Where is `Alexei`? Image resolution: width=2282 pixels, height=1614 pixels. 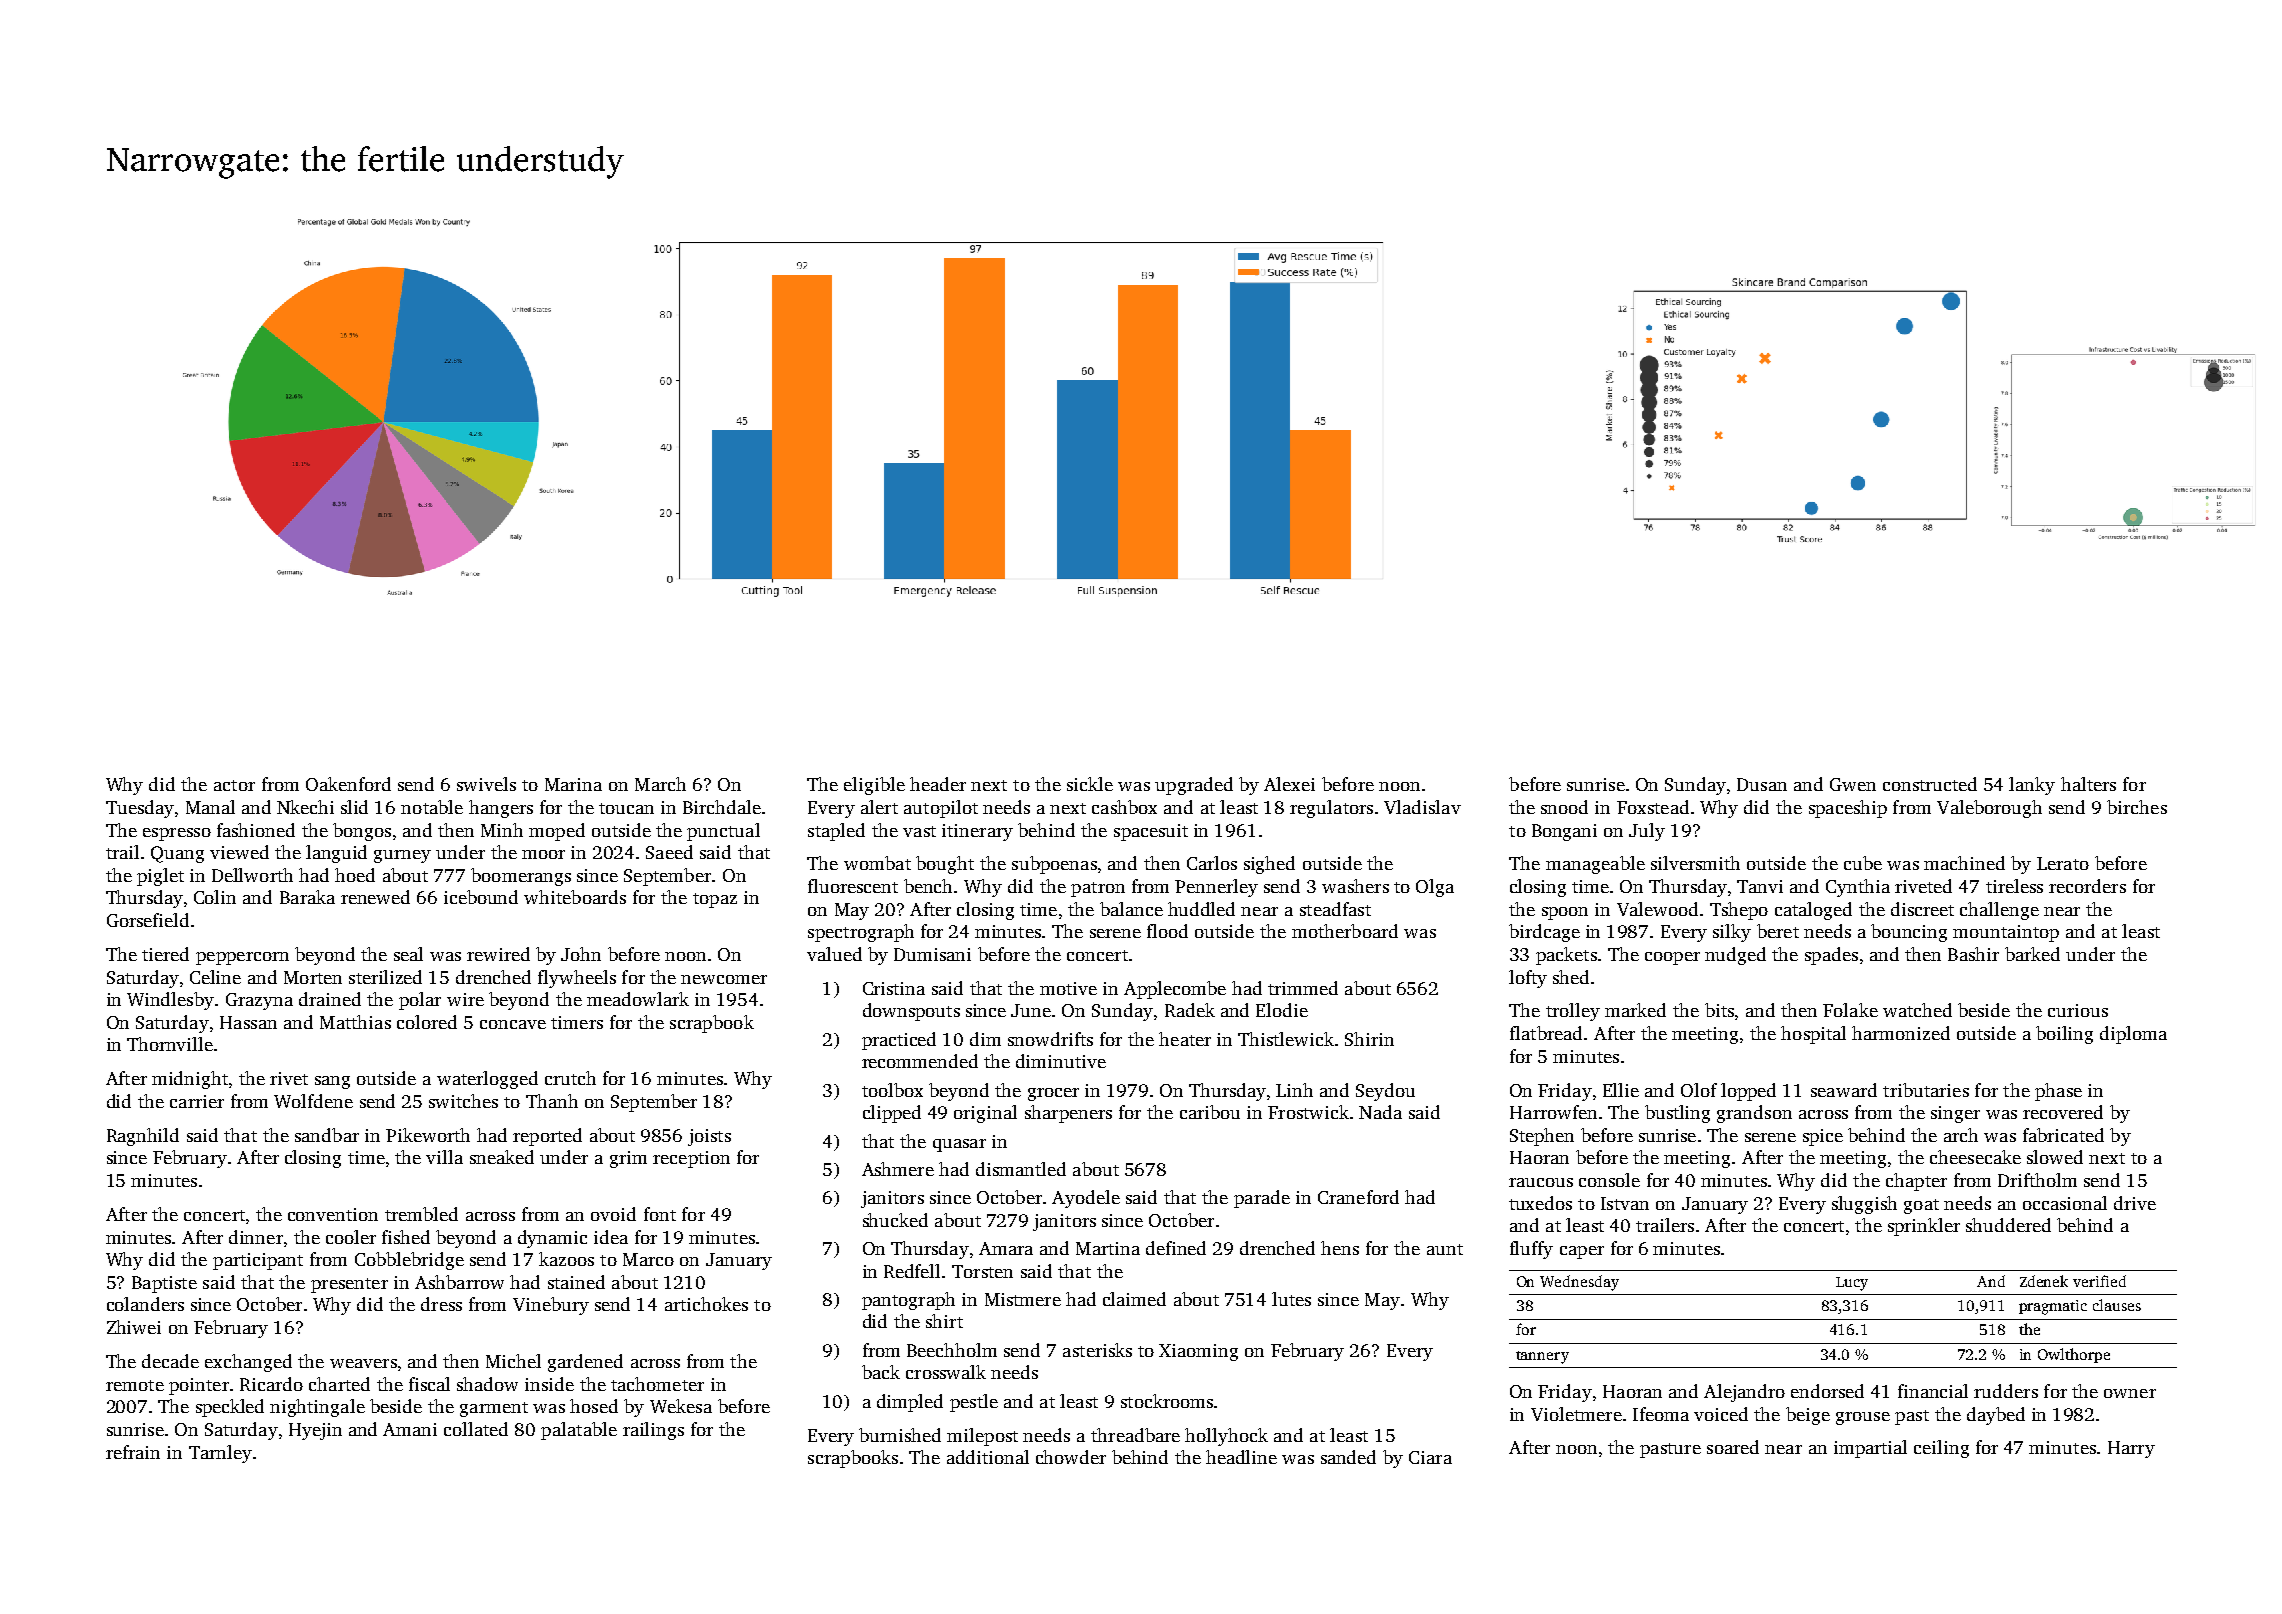
Alexei is located at coordinates (1289, 784).
